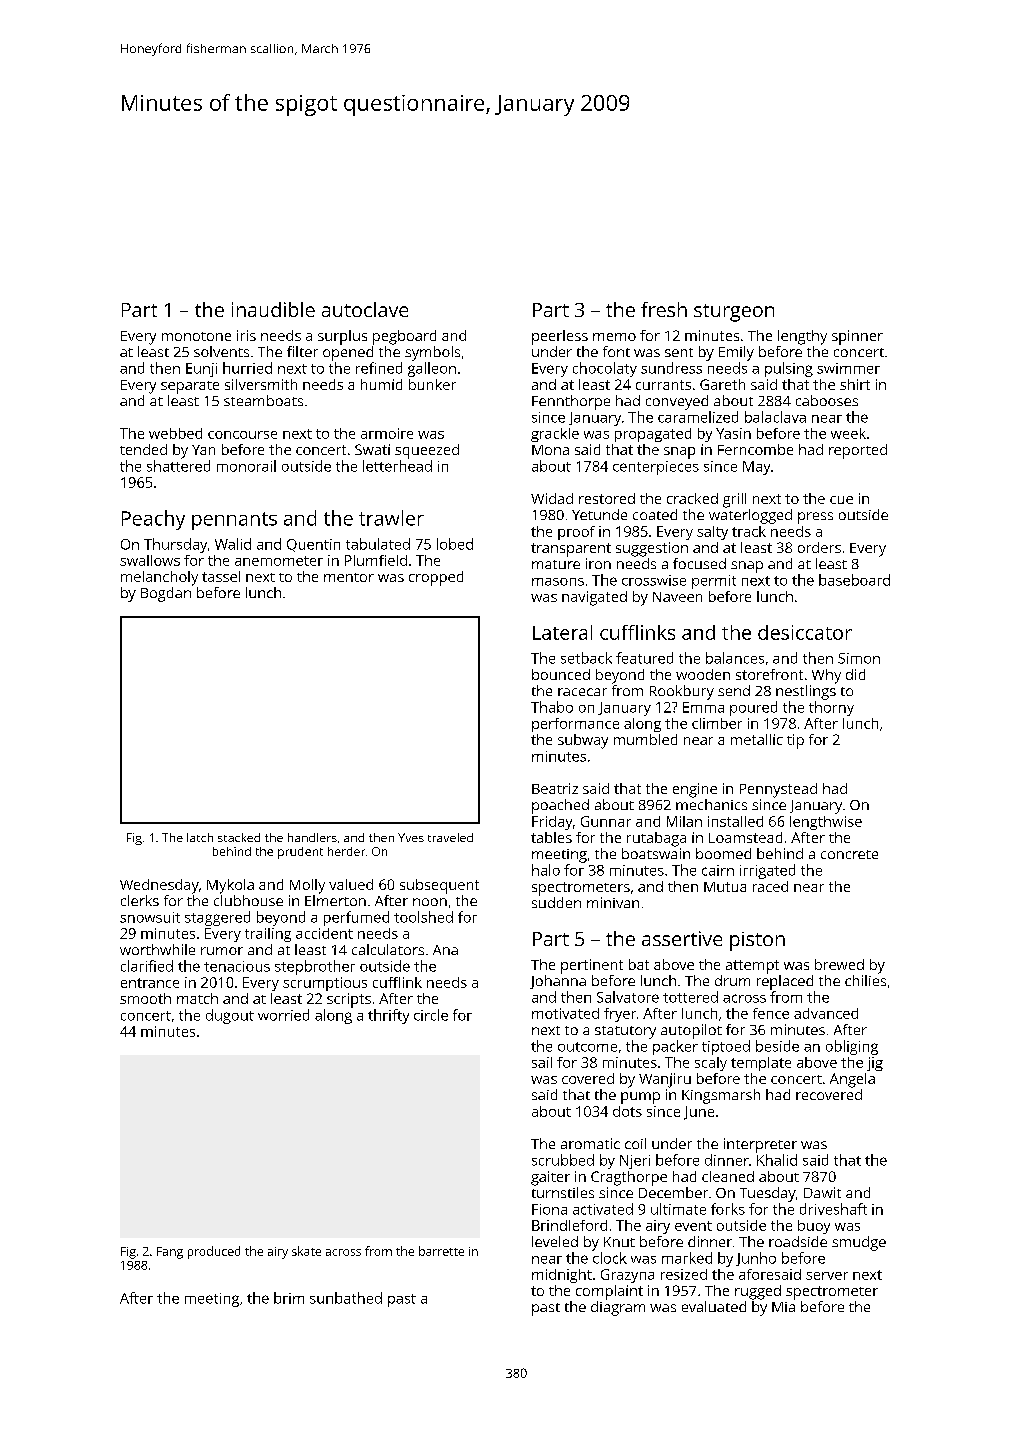  I want to click on restored, so click(607, 498).
